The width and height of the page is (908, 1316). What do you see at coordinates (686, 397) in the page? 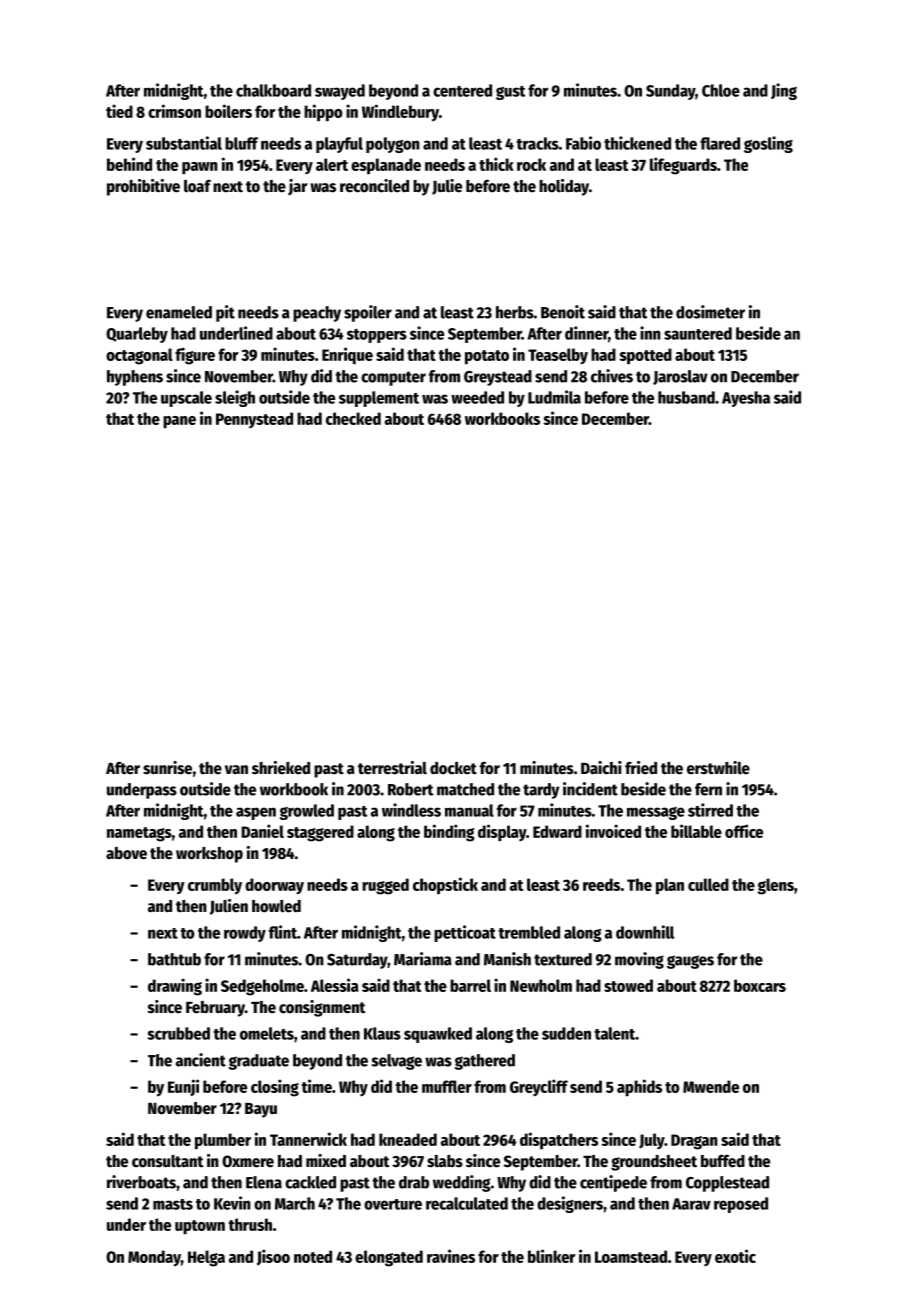
I see `husband` at bounding box center [686, 397].
